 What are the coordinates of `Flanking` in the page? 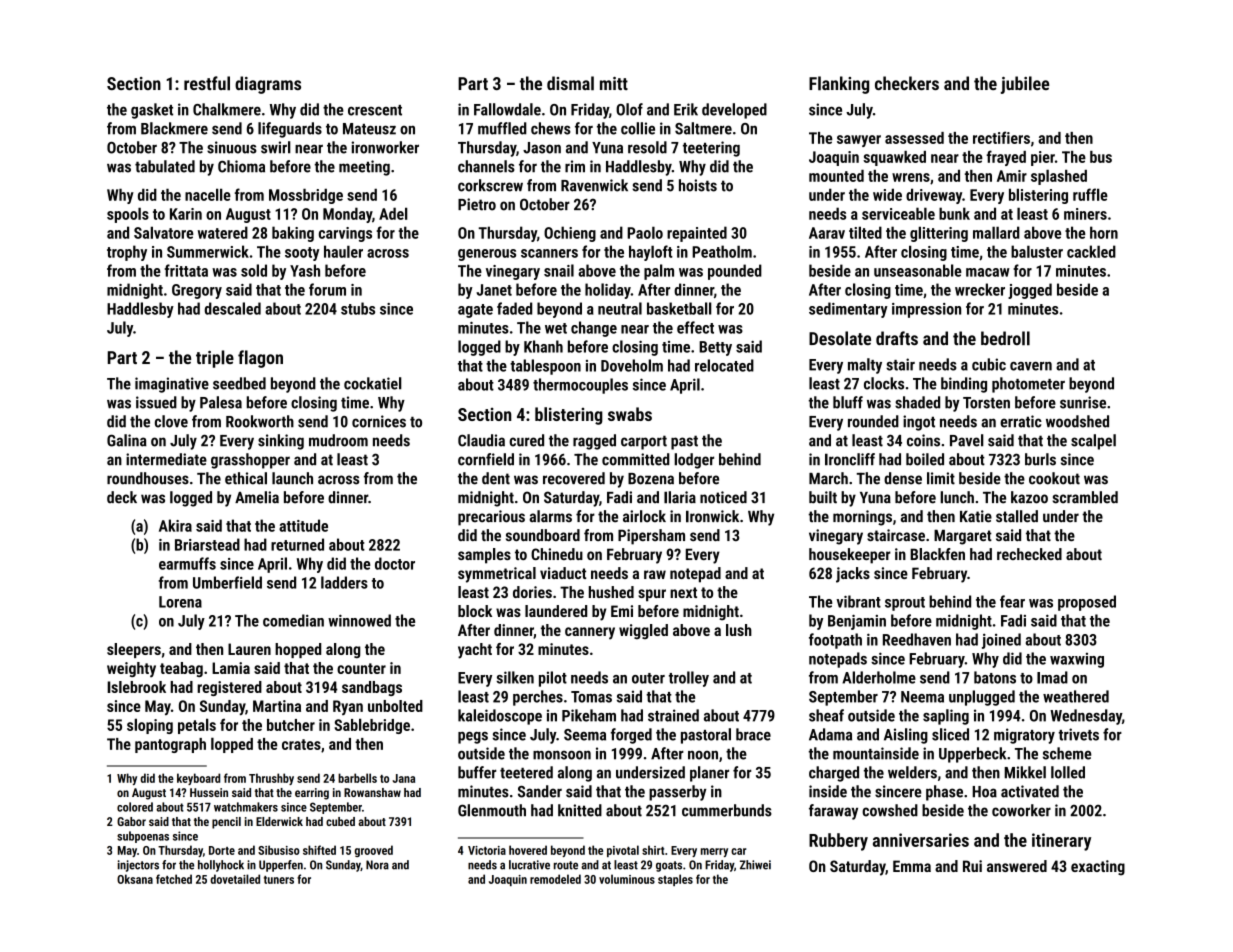 It's located at (839, 85).
